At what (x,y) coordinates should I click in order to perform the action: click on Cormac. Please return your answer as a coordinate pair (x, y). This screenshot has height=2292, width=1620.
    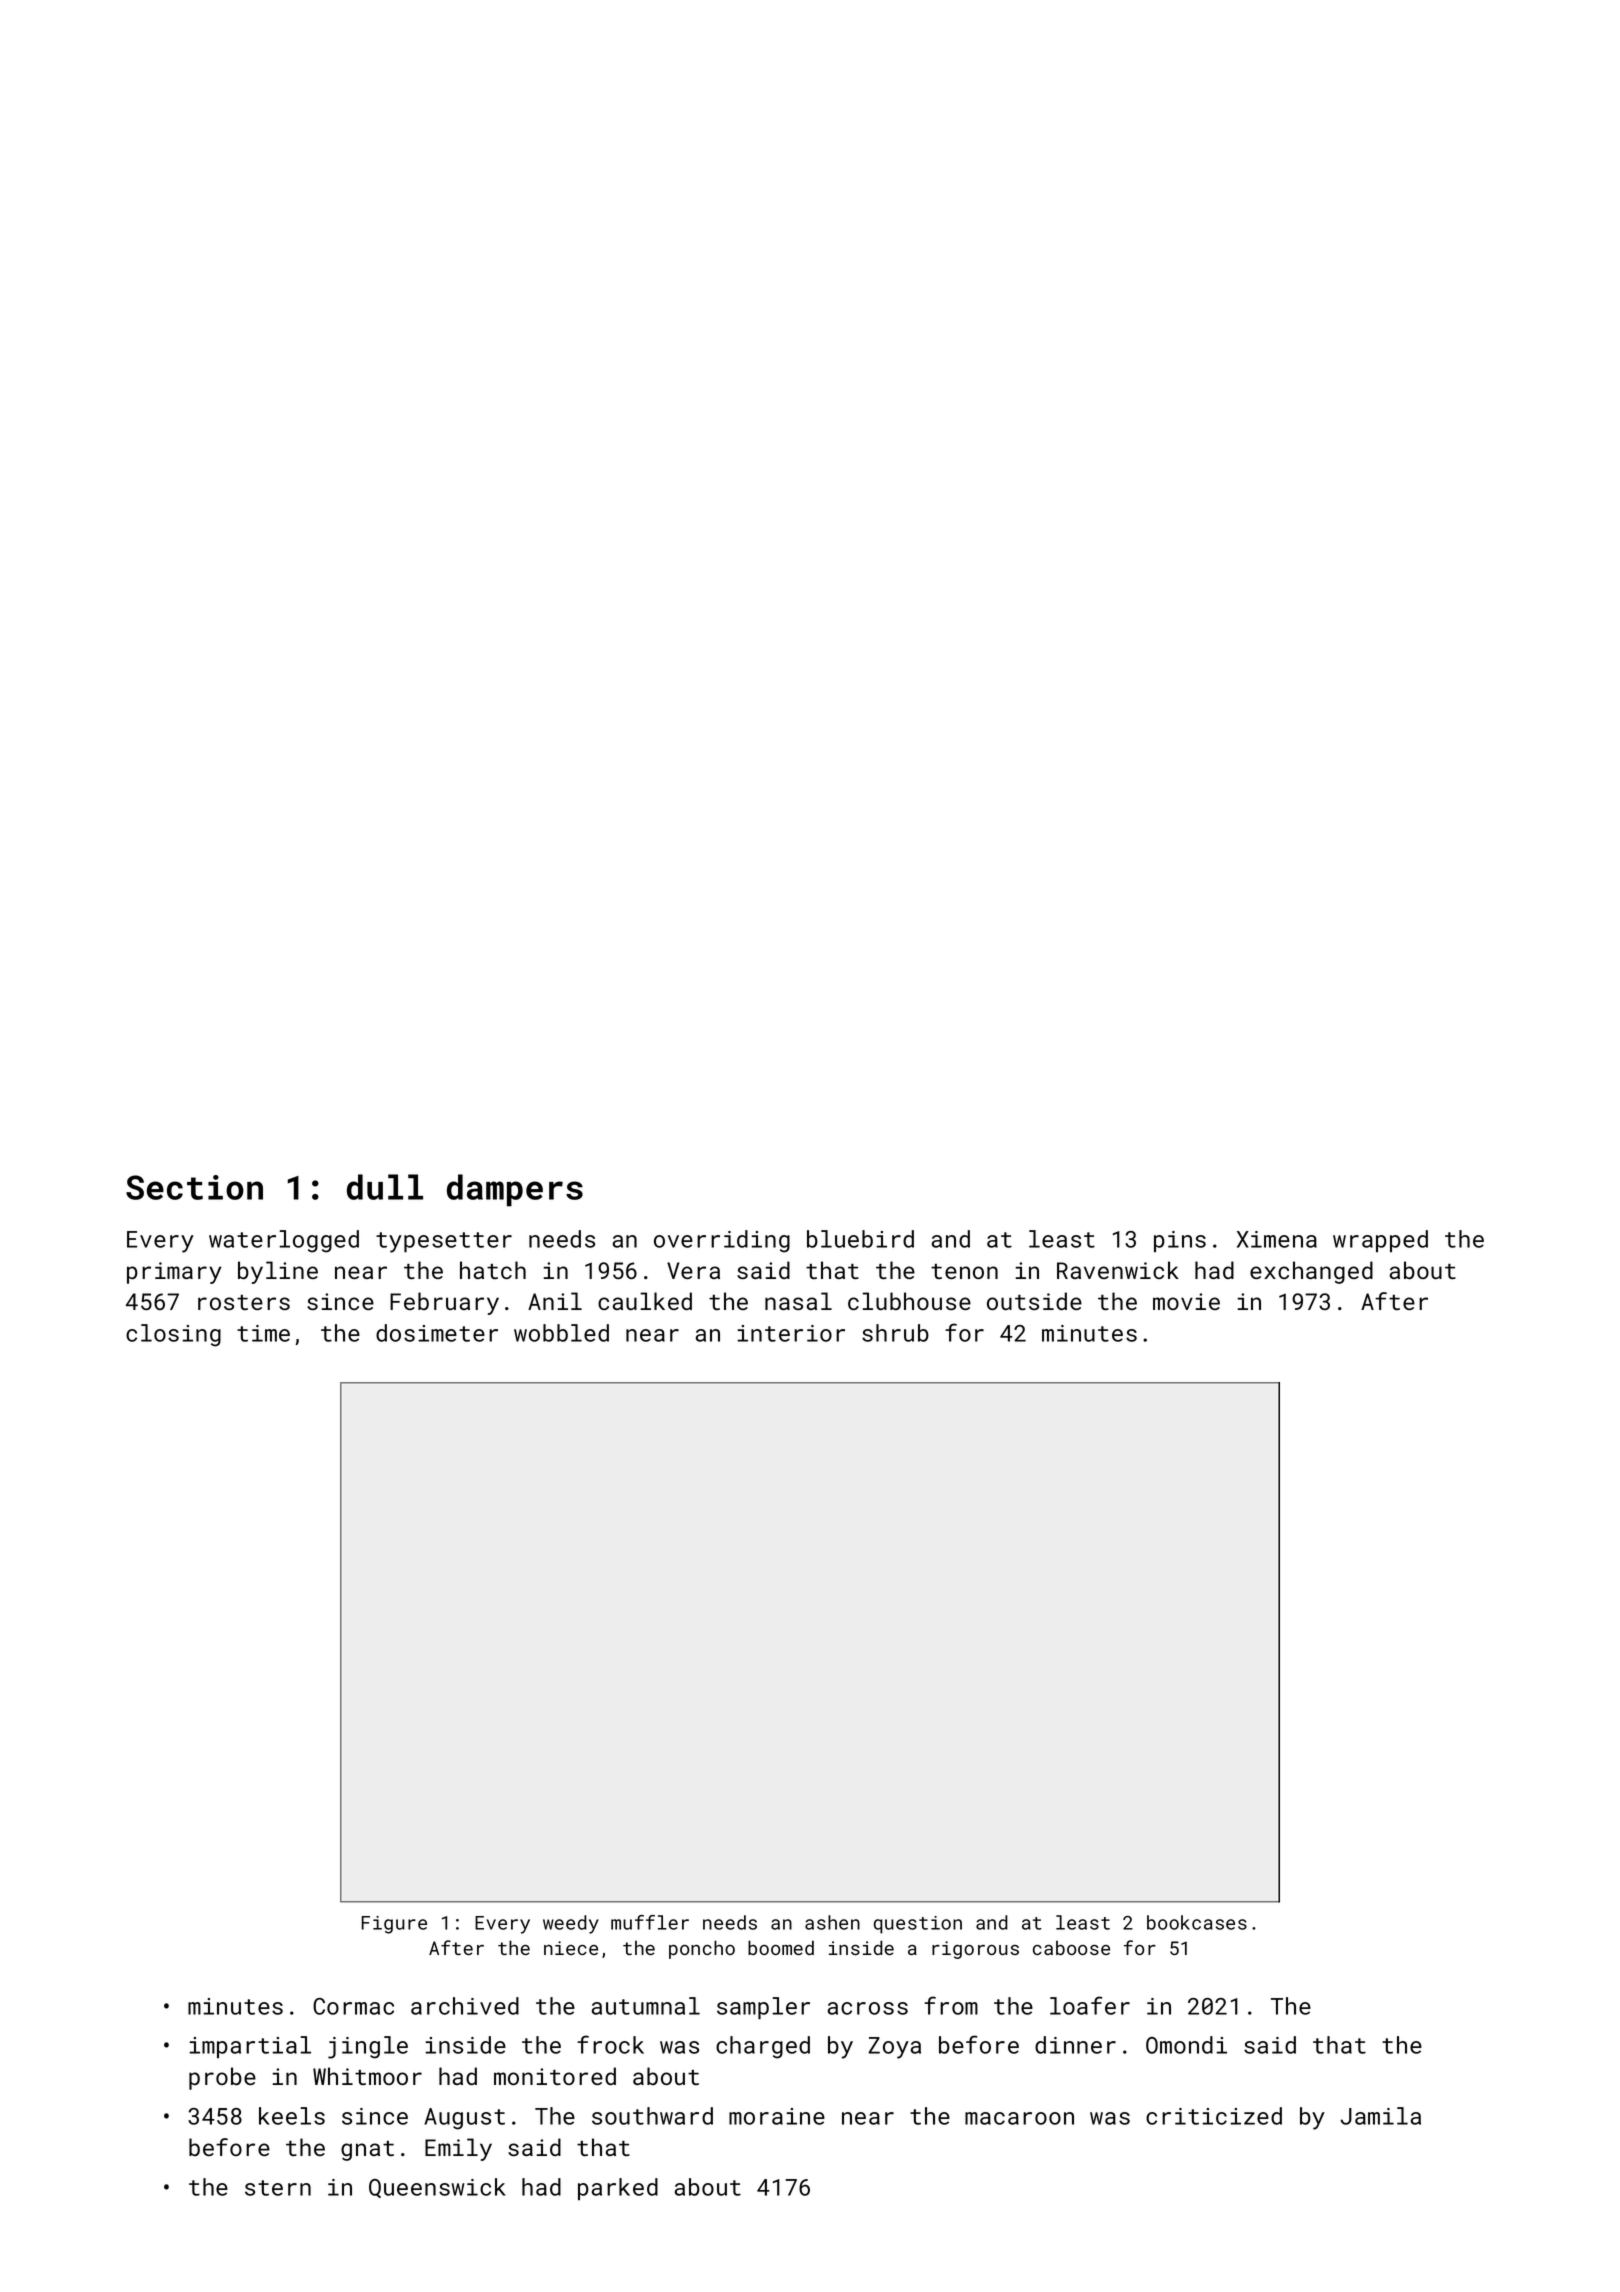
    Looking at the image, I should click on (353, 2006).
